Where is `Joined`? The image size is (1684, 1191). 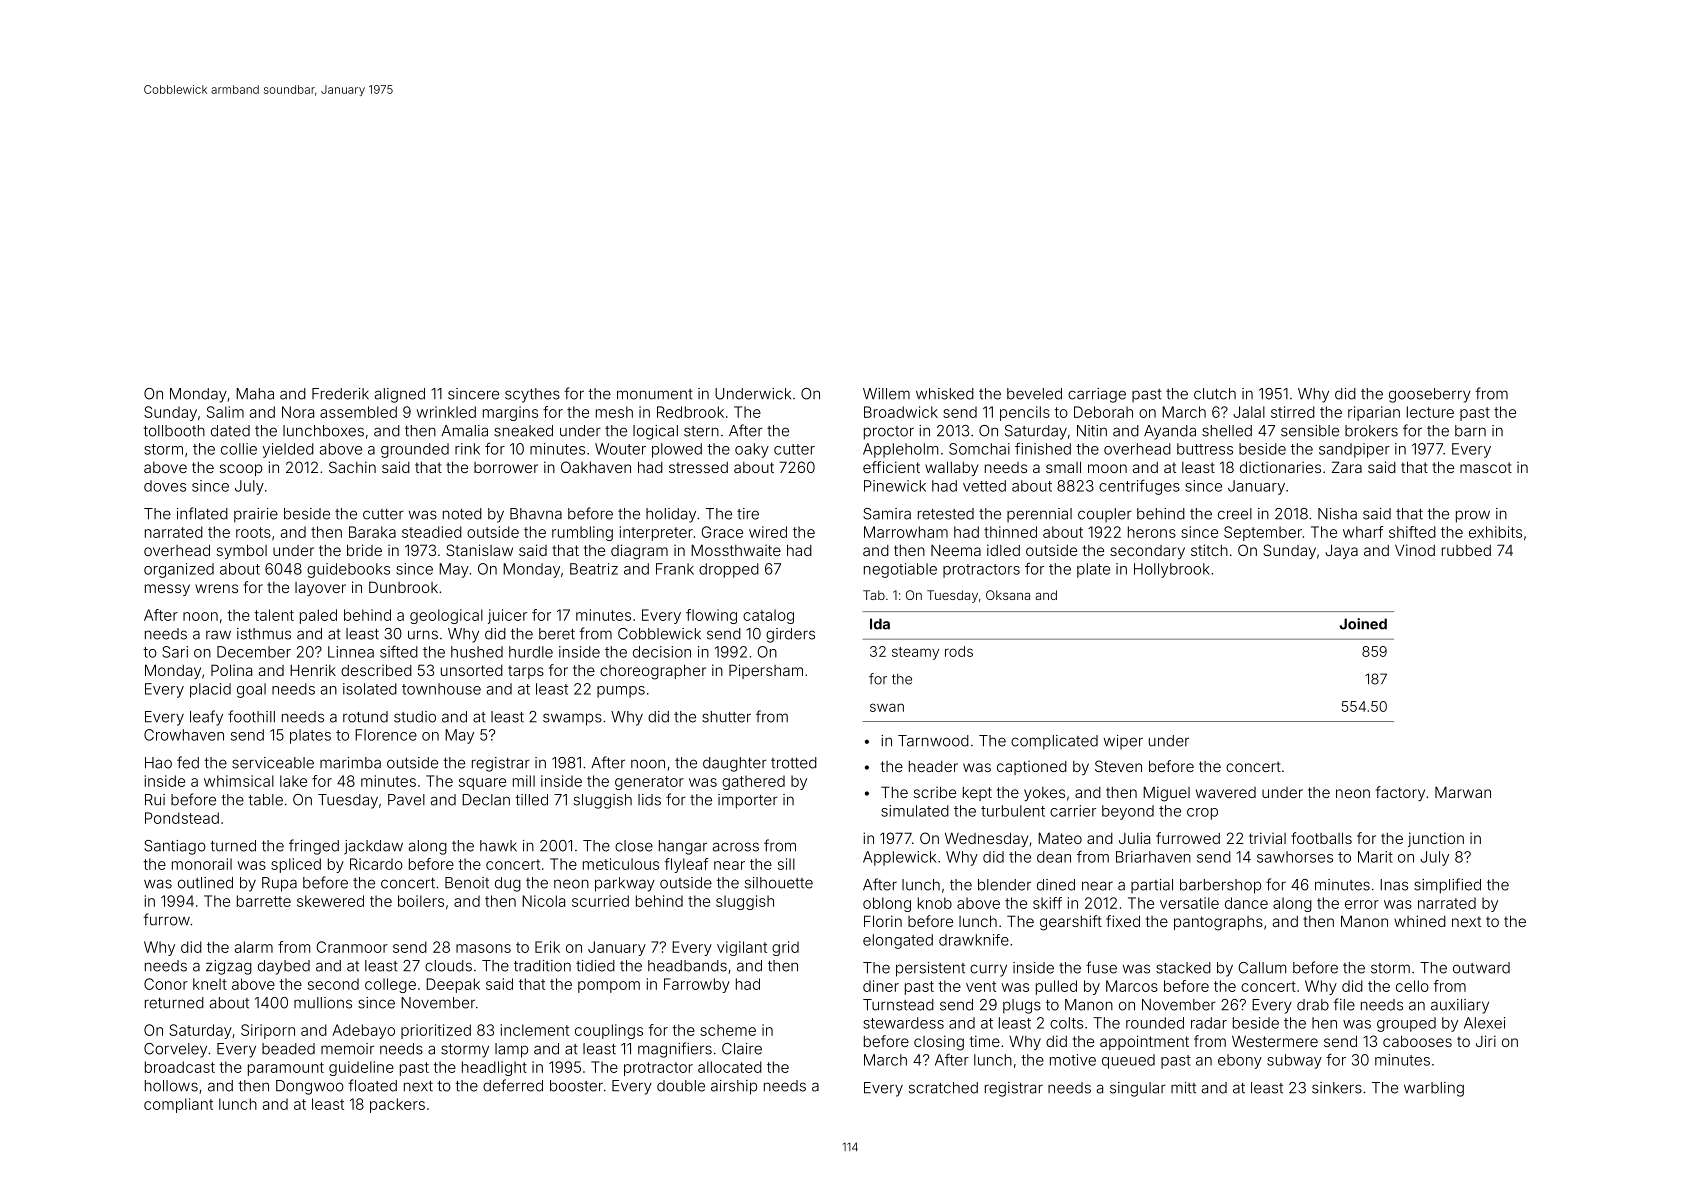
Joined is located at coordinates (1363, 624).
